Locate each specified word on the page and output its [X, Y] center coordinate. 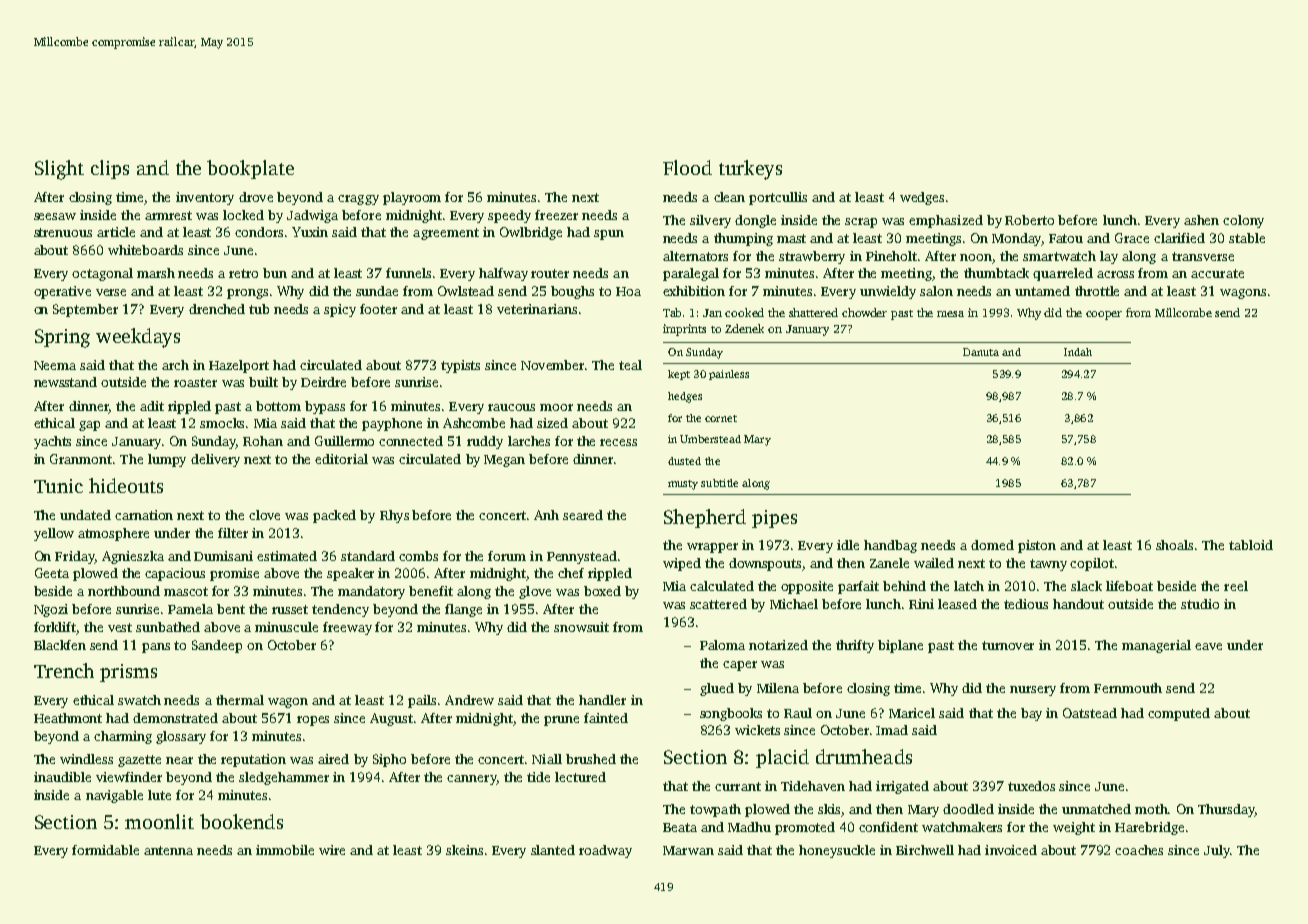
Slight [59, 170]
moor [556, 407]
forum [507, 556]
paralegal [691, 274]
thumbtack [996, 273]
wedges [922, 198]
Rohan [263, 441]
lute [159, 795]
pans [156, 648]
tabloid [1251, 545]
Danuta [981, 352]
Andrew [469, 700]
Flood [687, 167]
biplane [900, 646]
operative [62, 292]
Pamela [190, 609]
